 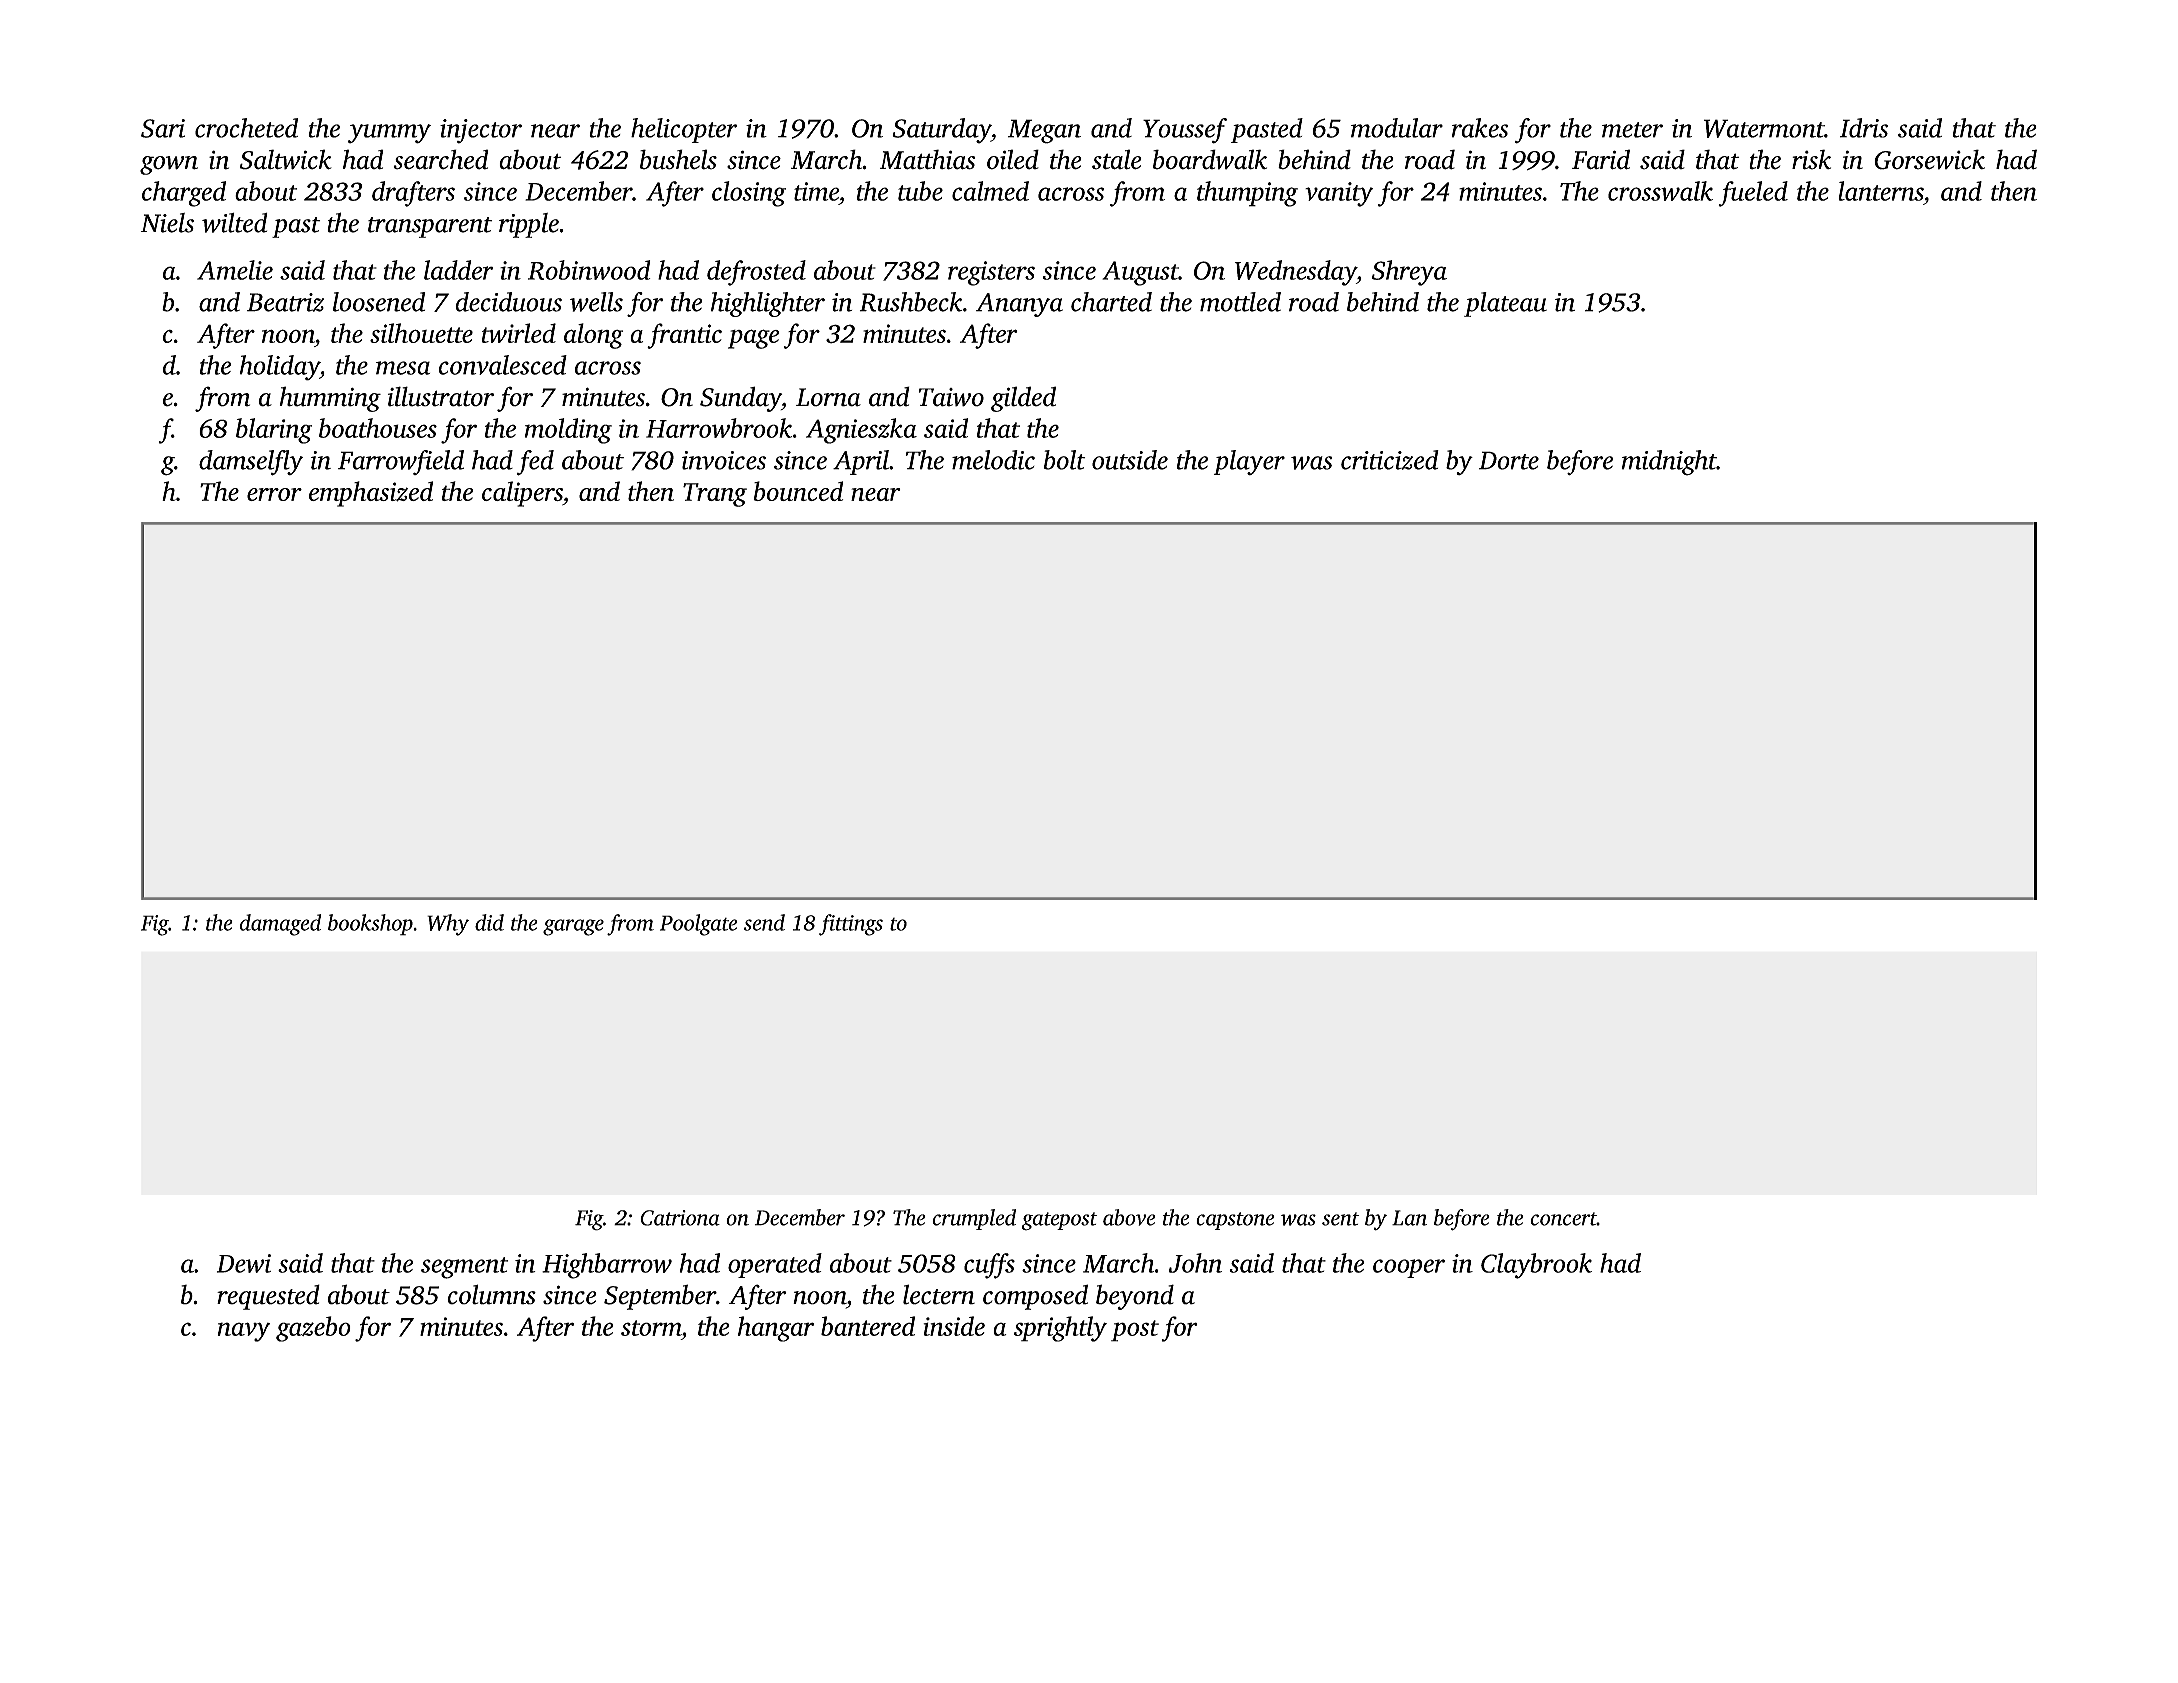 I want to click on Farid, so click(x=1601, y=159).
